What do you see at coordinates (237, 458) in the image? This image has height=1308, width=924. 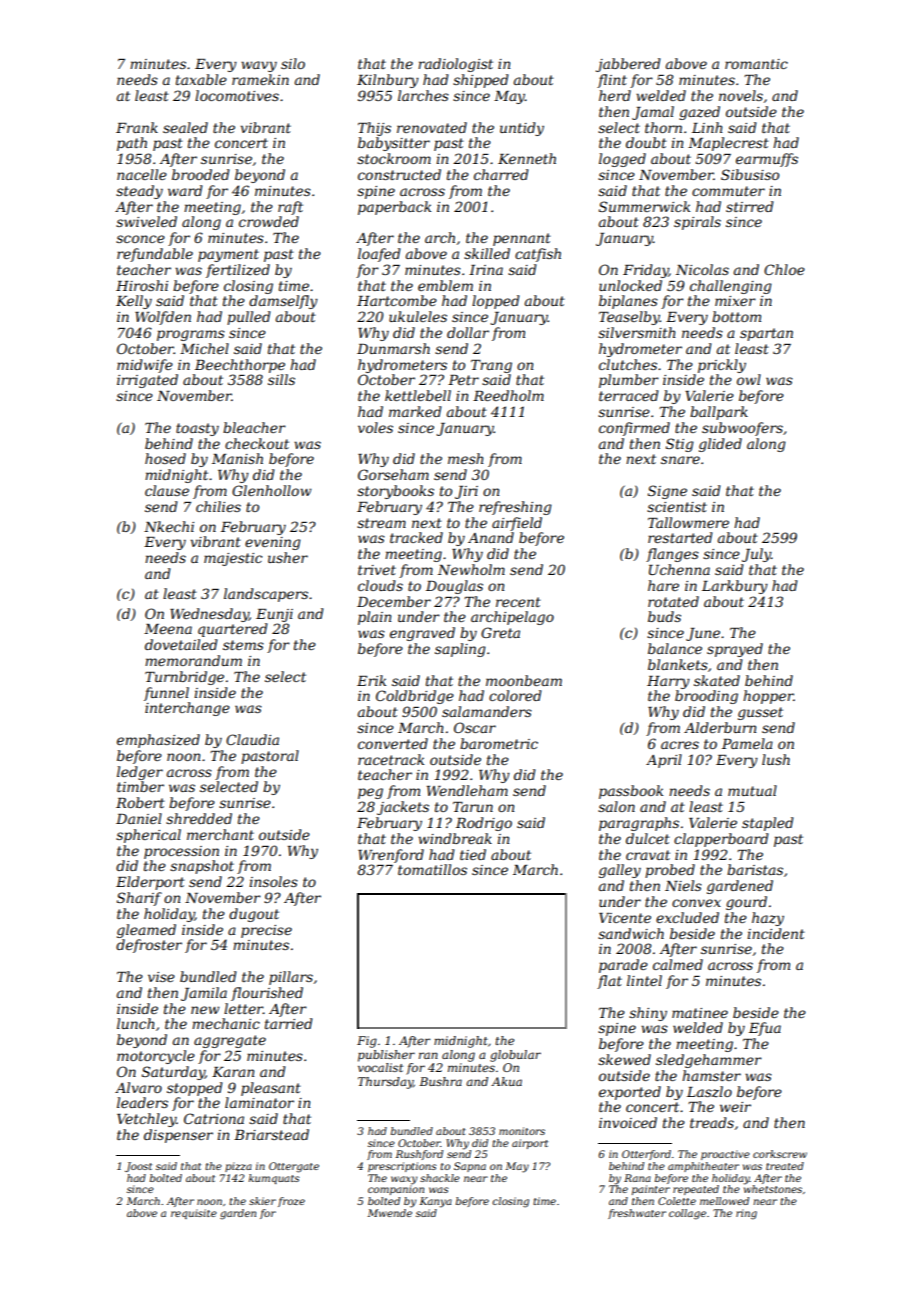 I see `Manish` at bounding box center [237, 458].
